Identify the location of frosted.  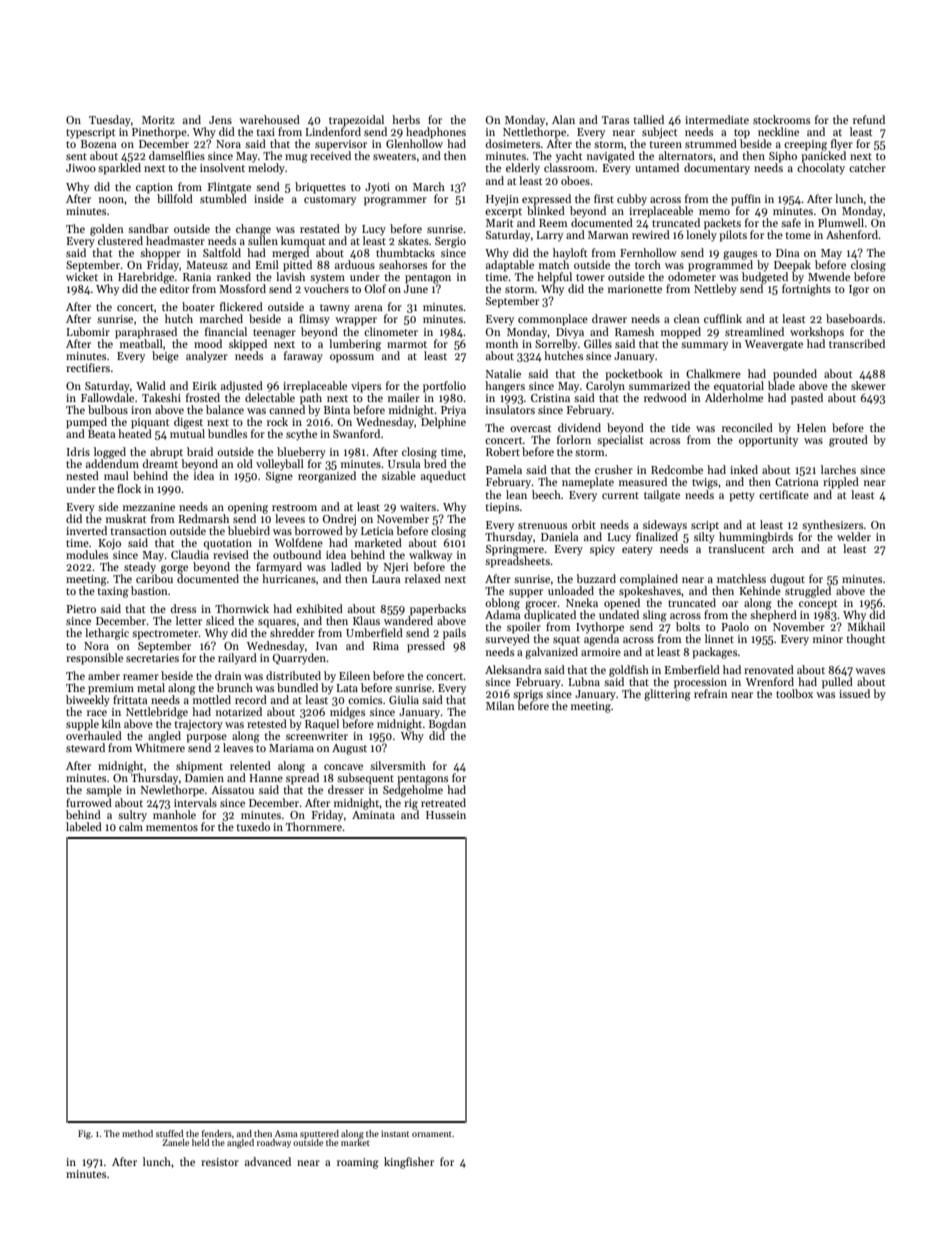
(203, 397).
